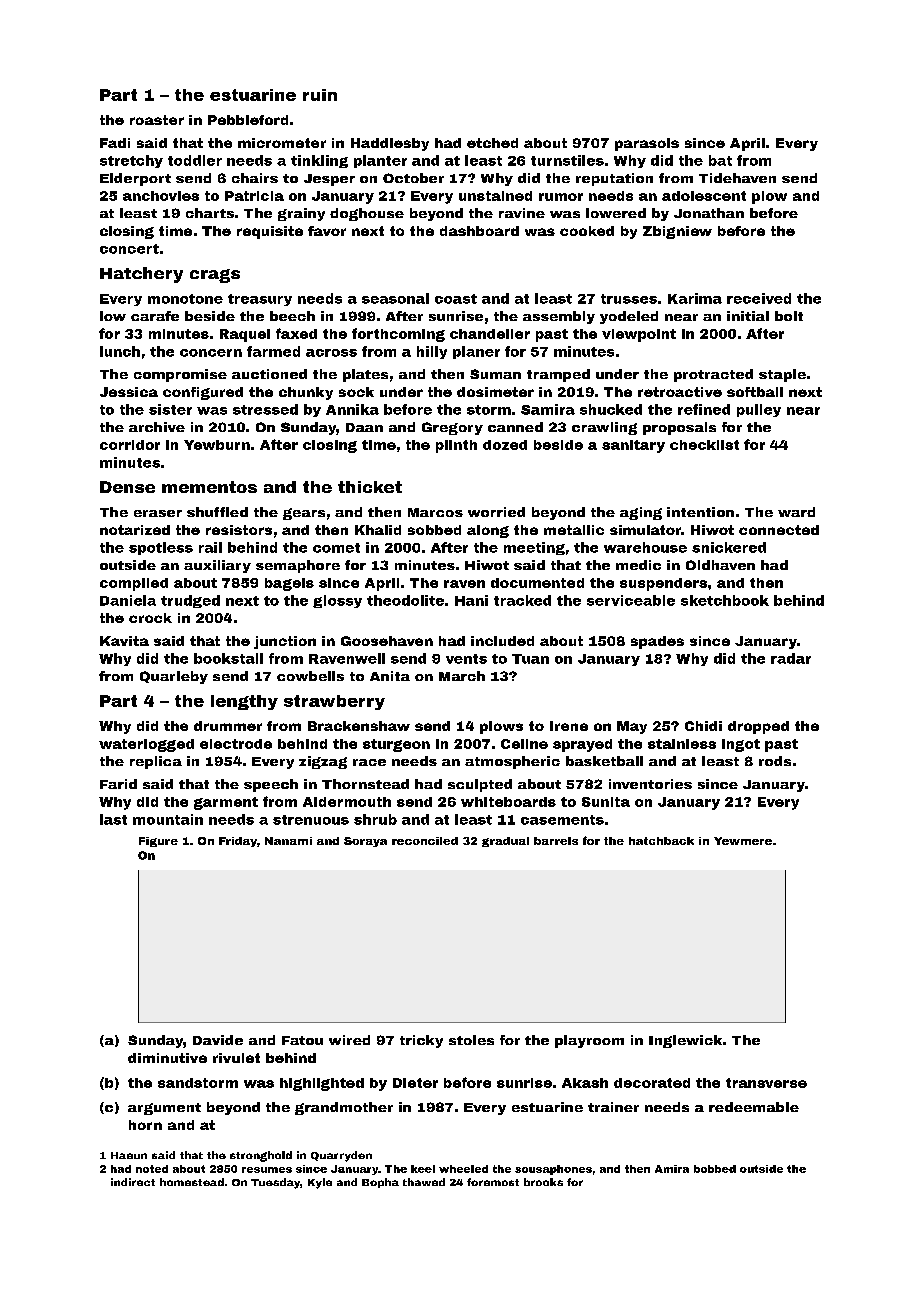 This screenshot has height=1308, width=924. I want to click on Yewmere, so click(743, 841).
